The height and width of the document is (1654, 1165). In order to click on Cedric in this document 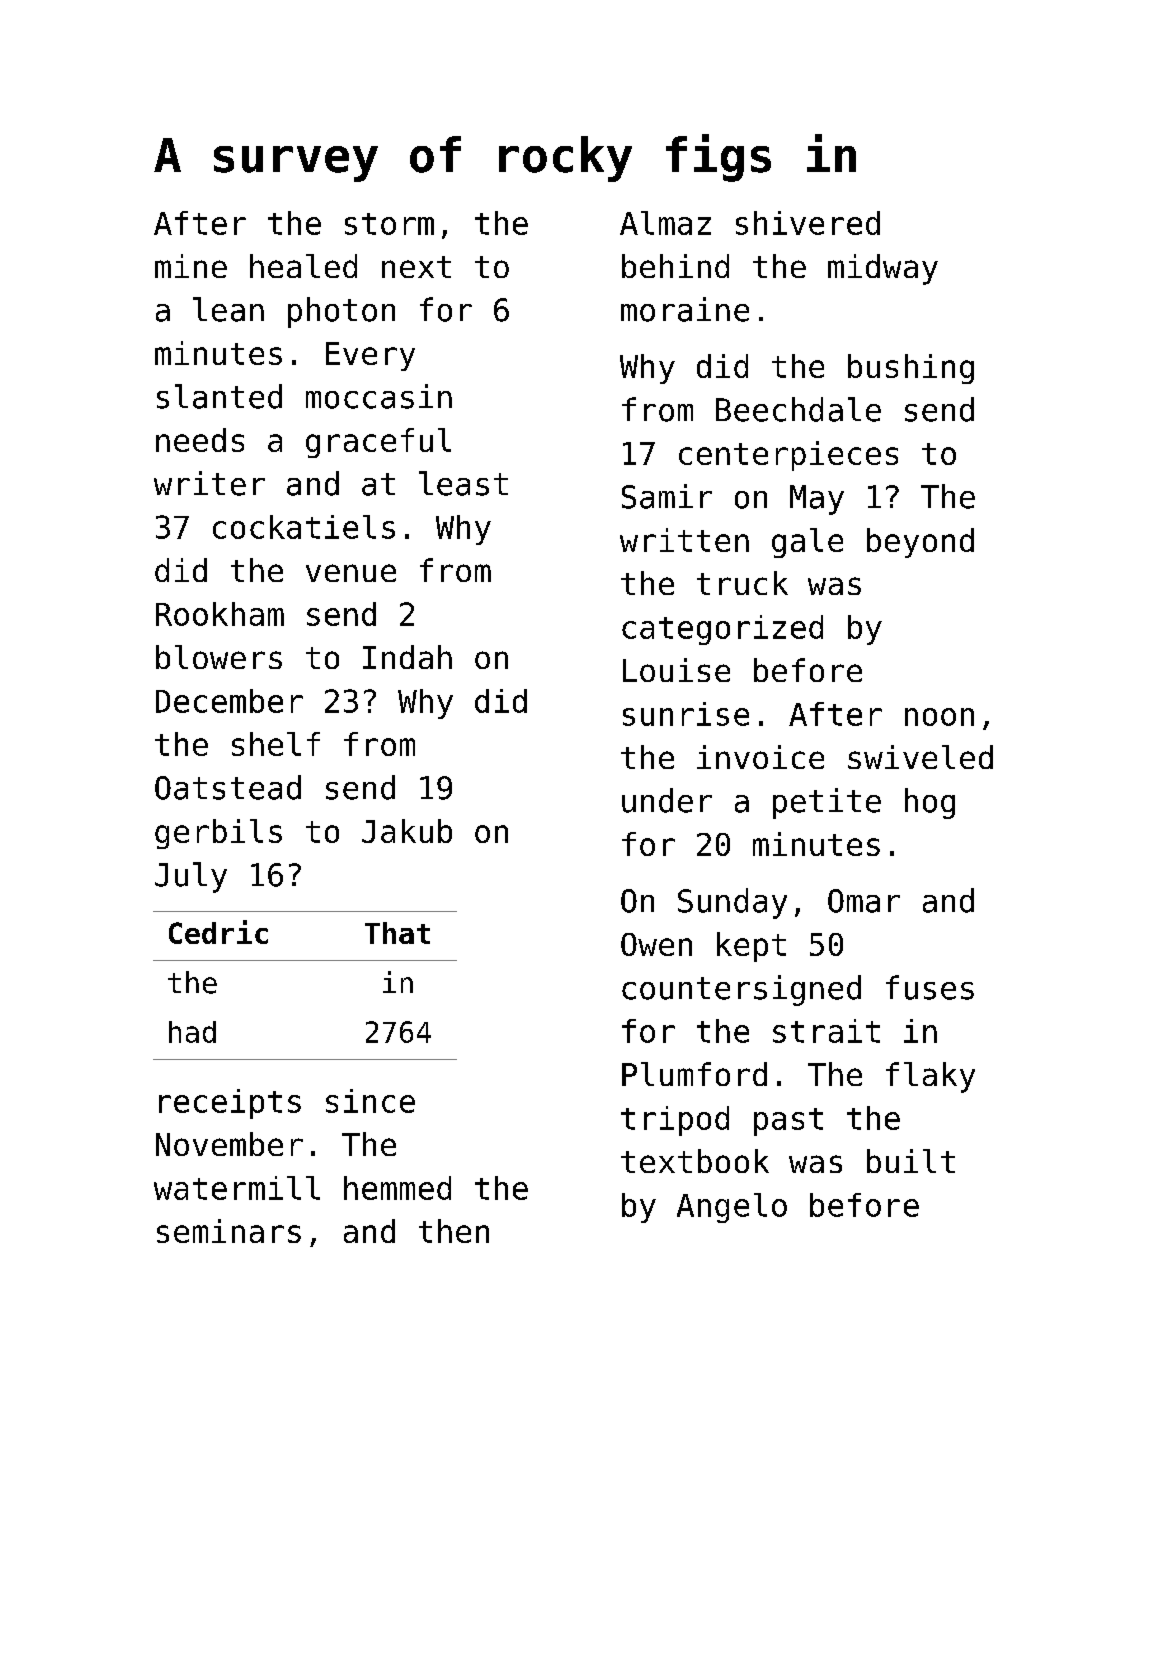, I will do `click(218, 932)`.
